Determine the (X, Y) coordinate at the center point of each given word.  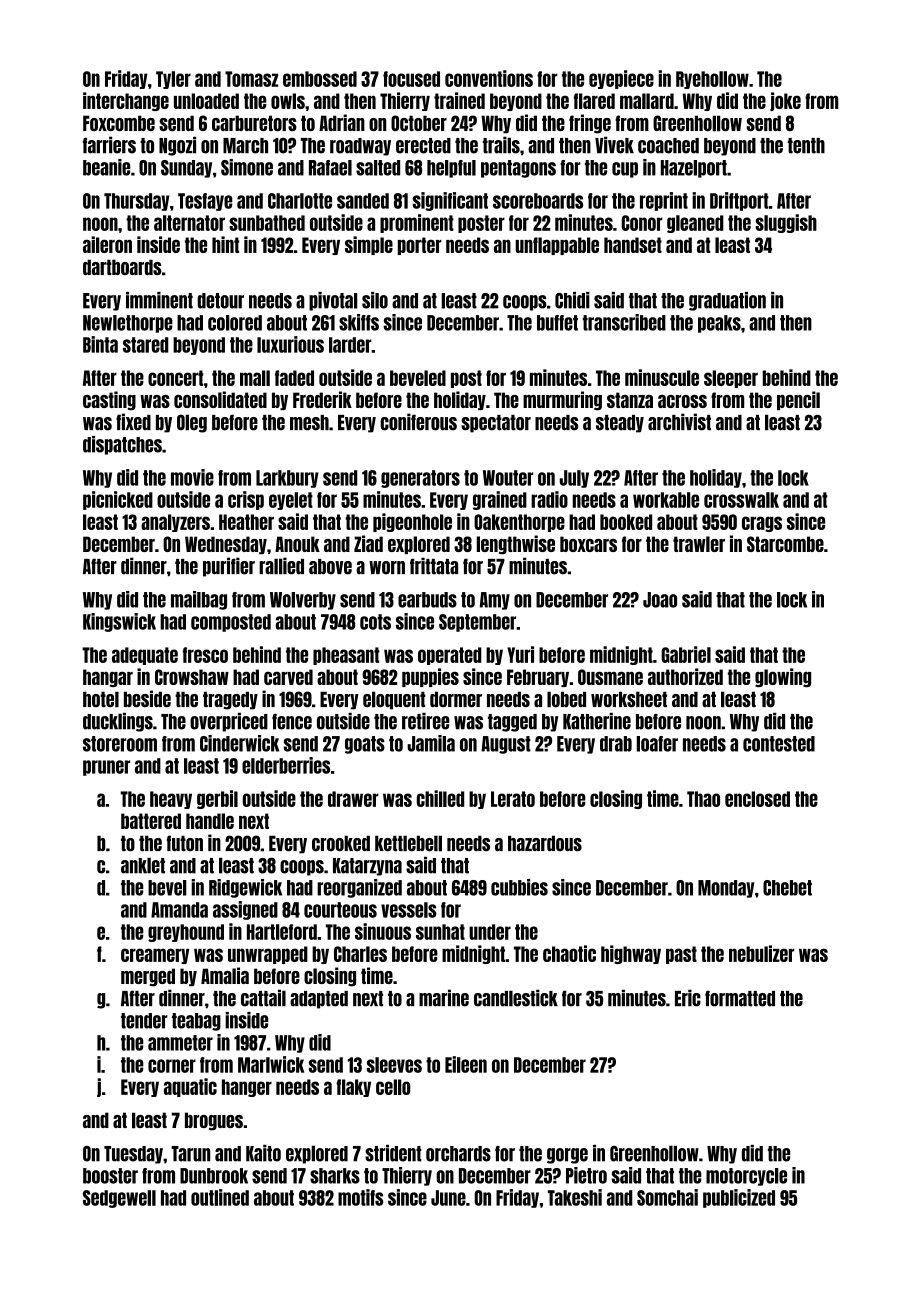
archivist (679, 422)
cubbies (519, 887)
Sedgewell (119, 1199)
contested (779, 744)
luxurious (290, 344)
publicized (739, 1198)
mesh (309, 423)
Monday (726, 889)
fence (292, 722)
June (448, 1198)
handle (210, 821)
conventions (489, 78)
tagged (512, 723)
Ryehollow (712, 80)
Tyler (173, 80)
